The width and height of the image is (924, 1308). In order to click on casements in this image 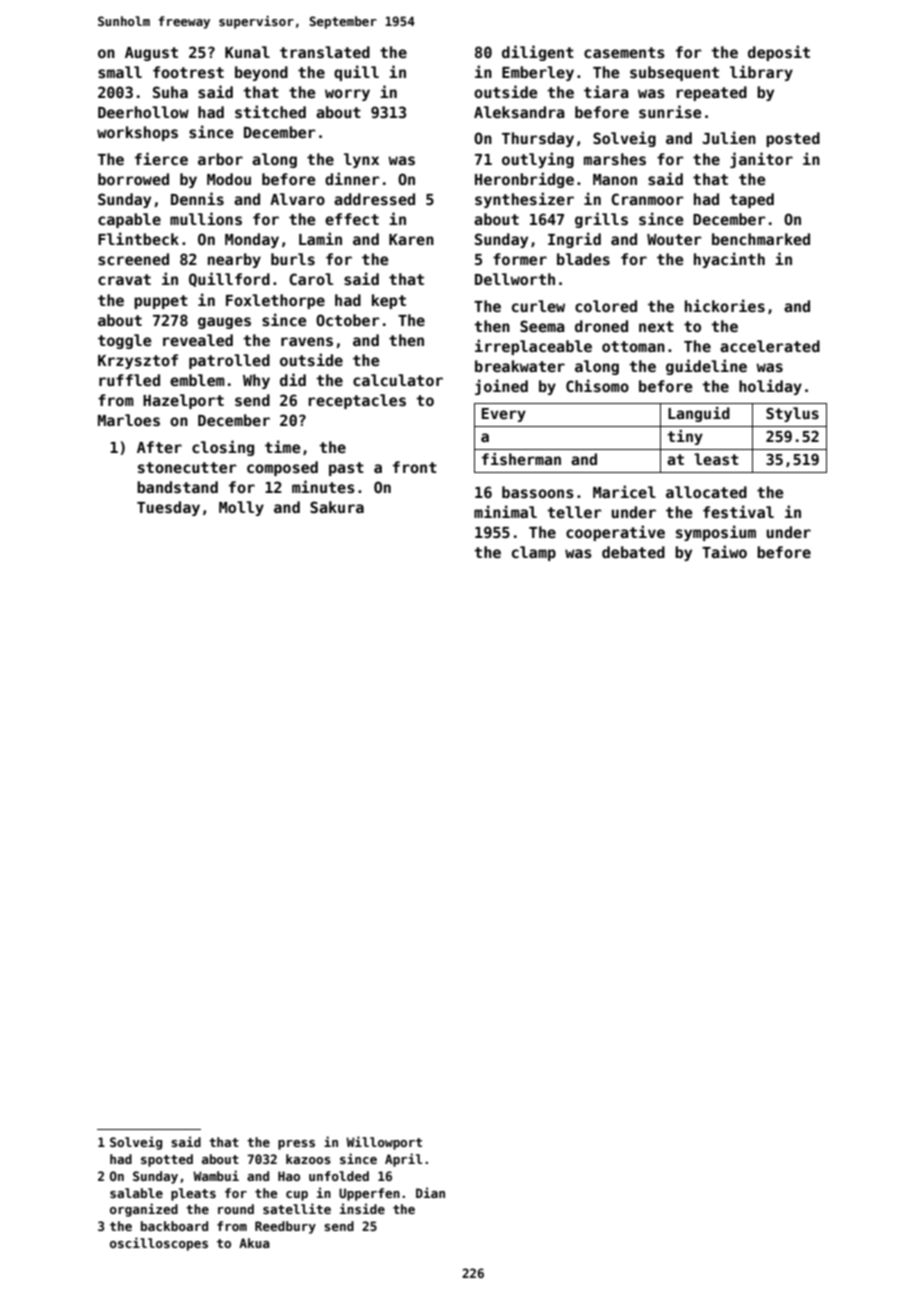, I will do `click(624, 52)`.
